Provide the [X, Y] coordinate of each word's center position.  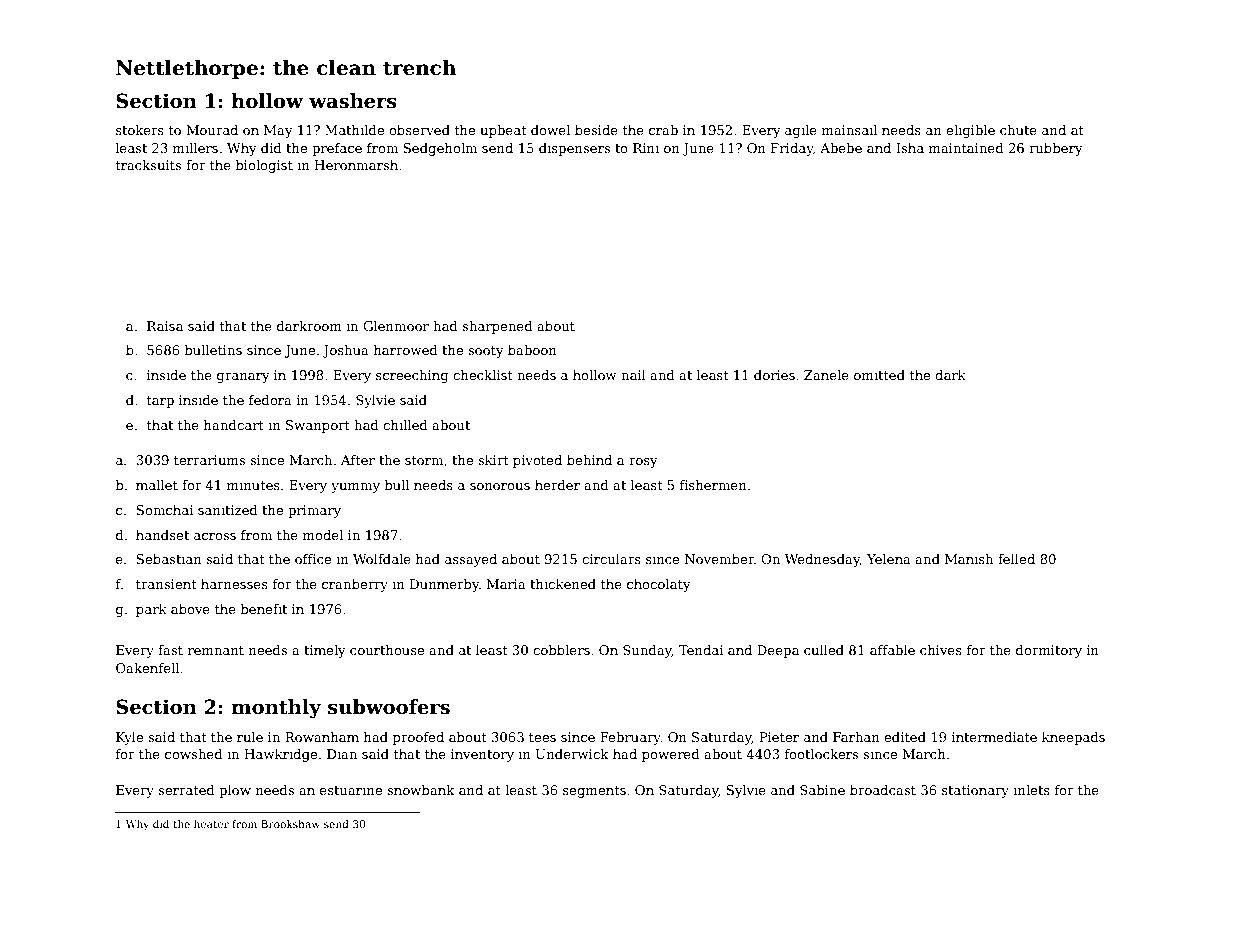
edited [905, 737]
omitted [879, 375]
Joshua [346, 351]
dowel [550, 130]
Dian [342, 754]
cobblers [561, 650]
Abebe [841, 148]
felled [1016, 559]
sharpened [497, 327]
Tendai [701, 650]
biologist [264, 166]
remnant [216, 650]
